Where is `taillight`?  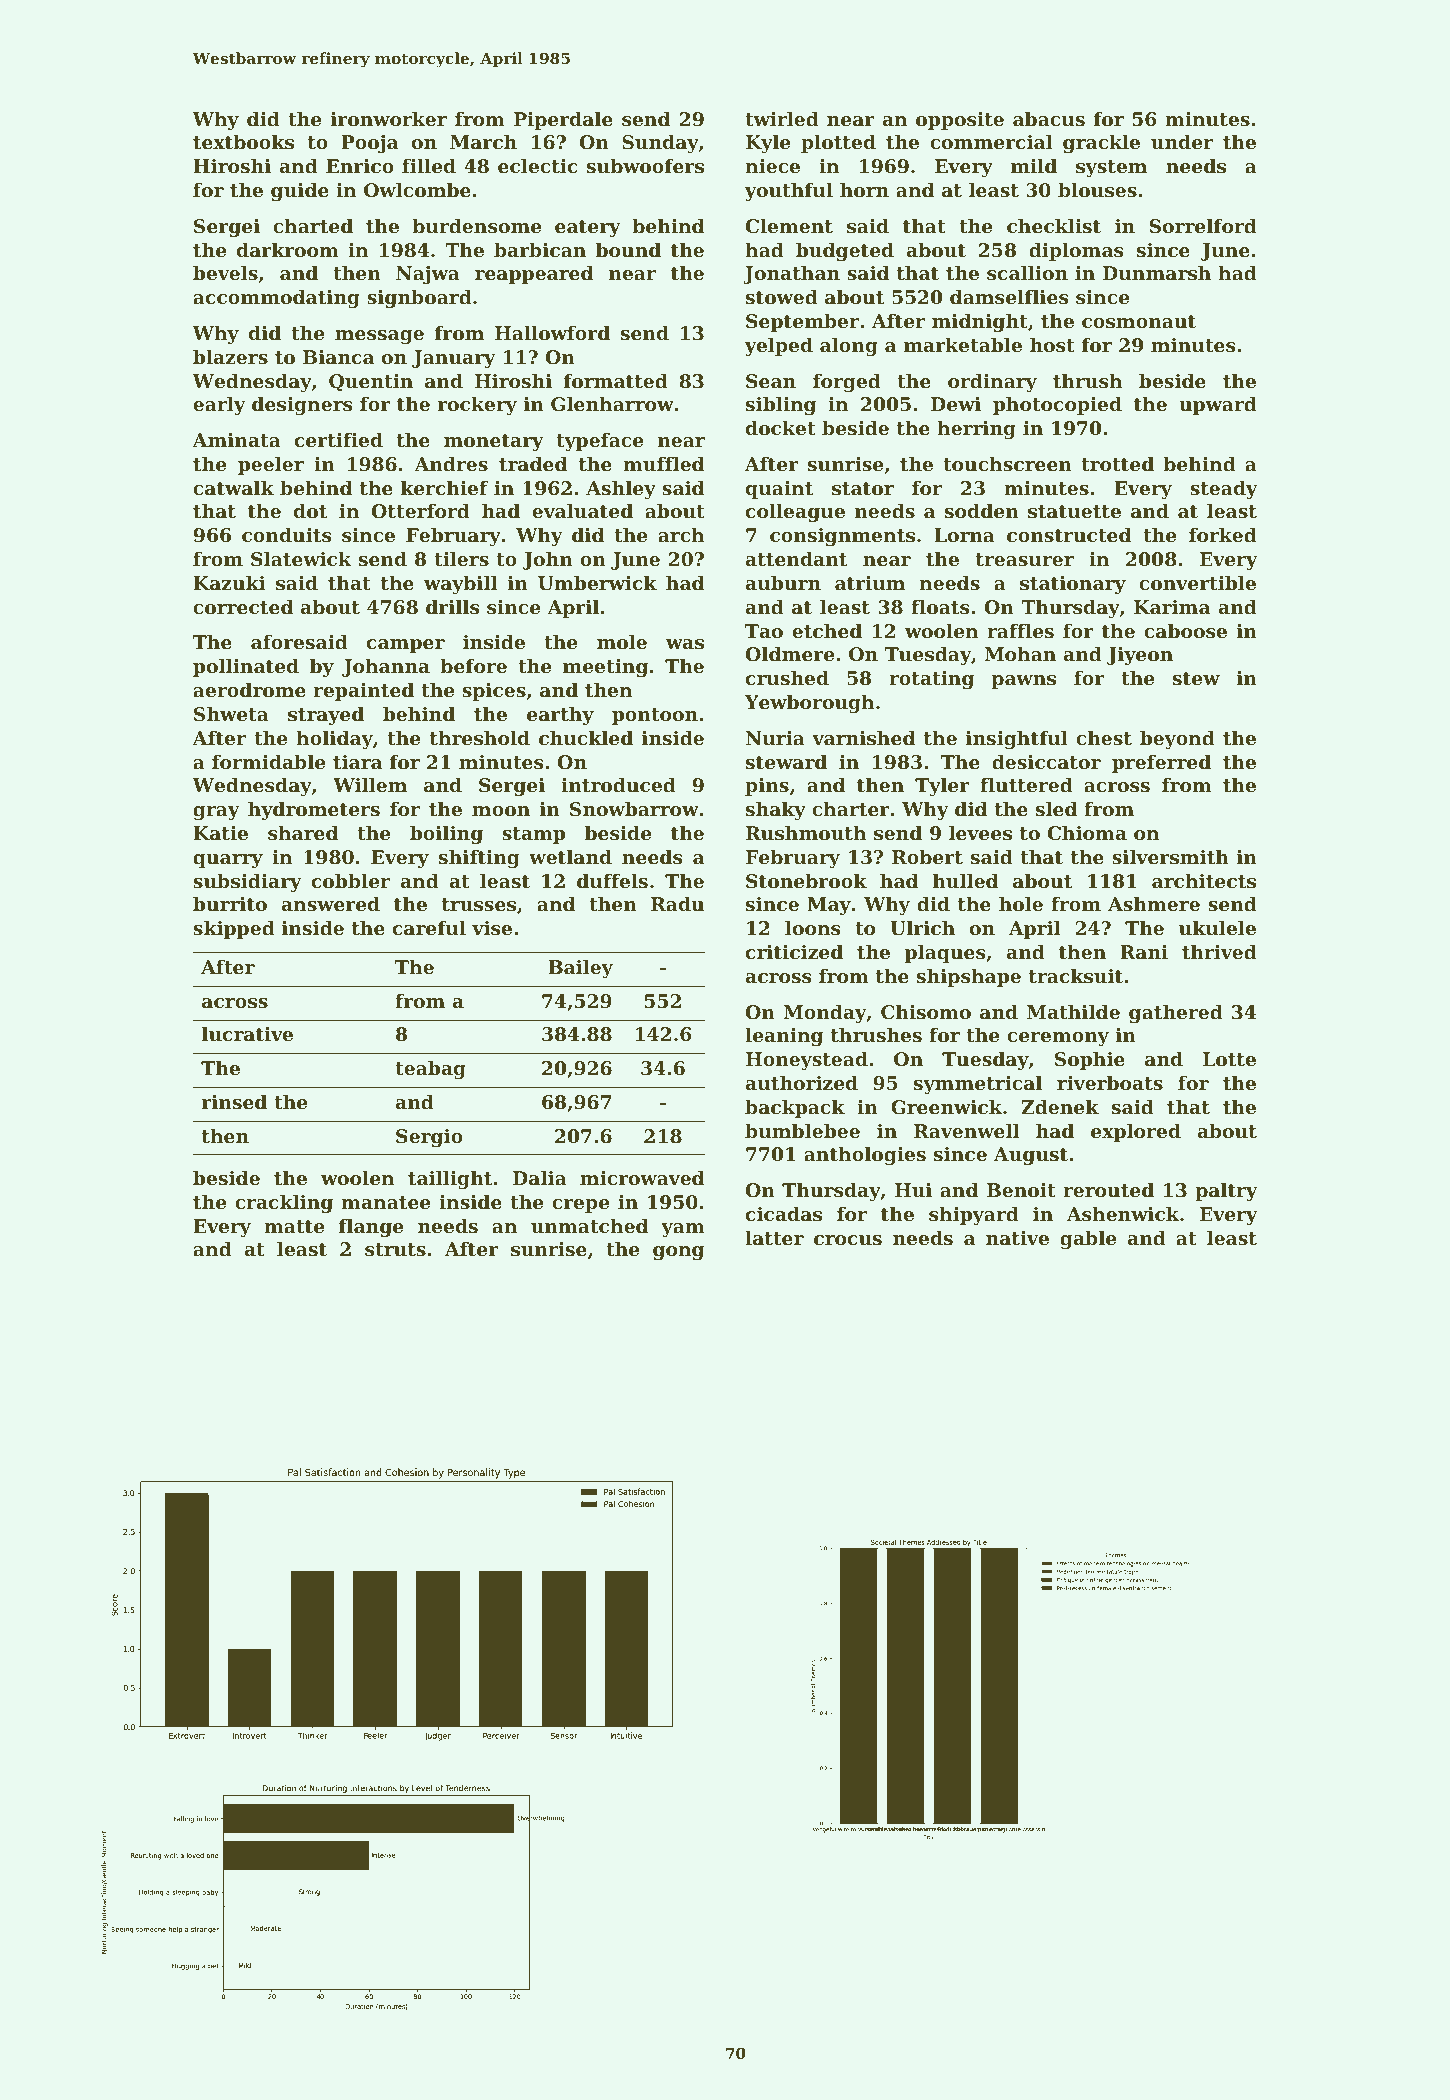 taillight is located at coordinates (450, 1179).
